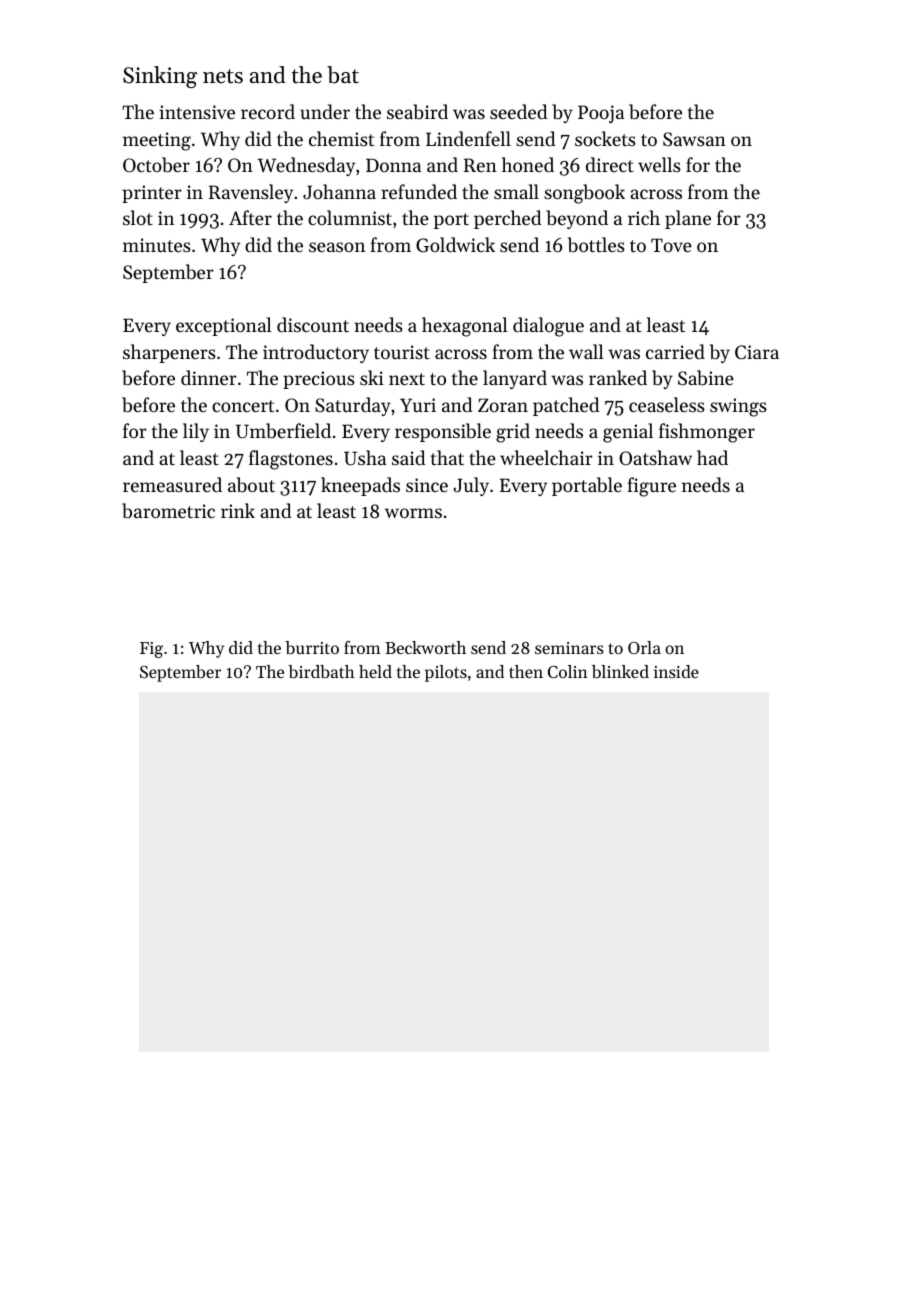  What do you see at coordinates (223, 76) in the screenshot?
I see `nets` at bounding box center [223, 76].
